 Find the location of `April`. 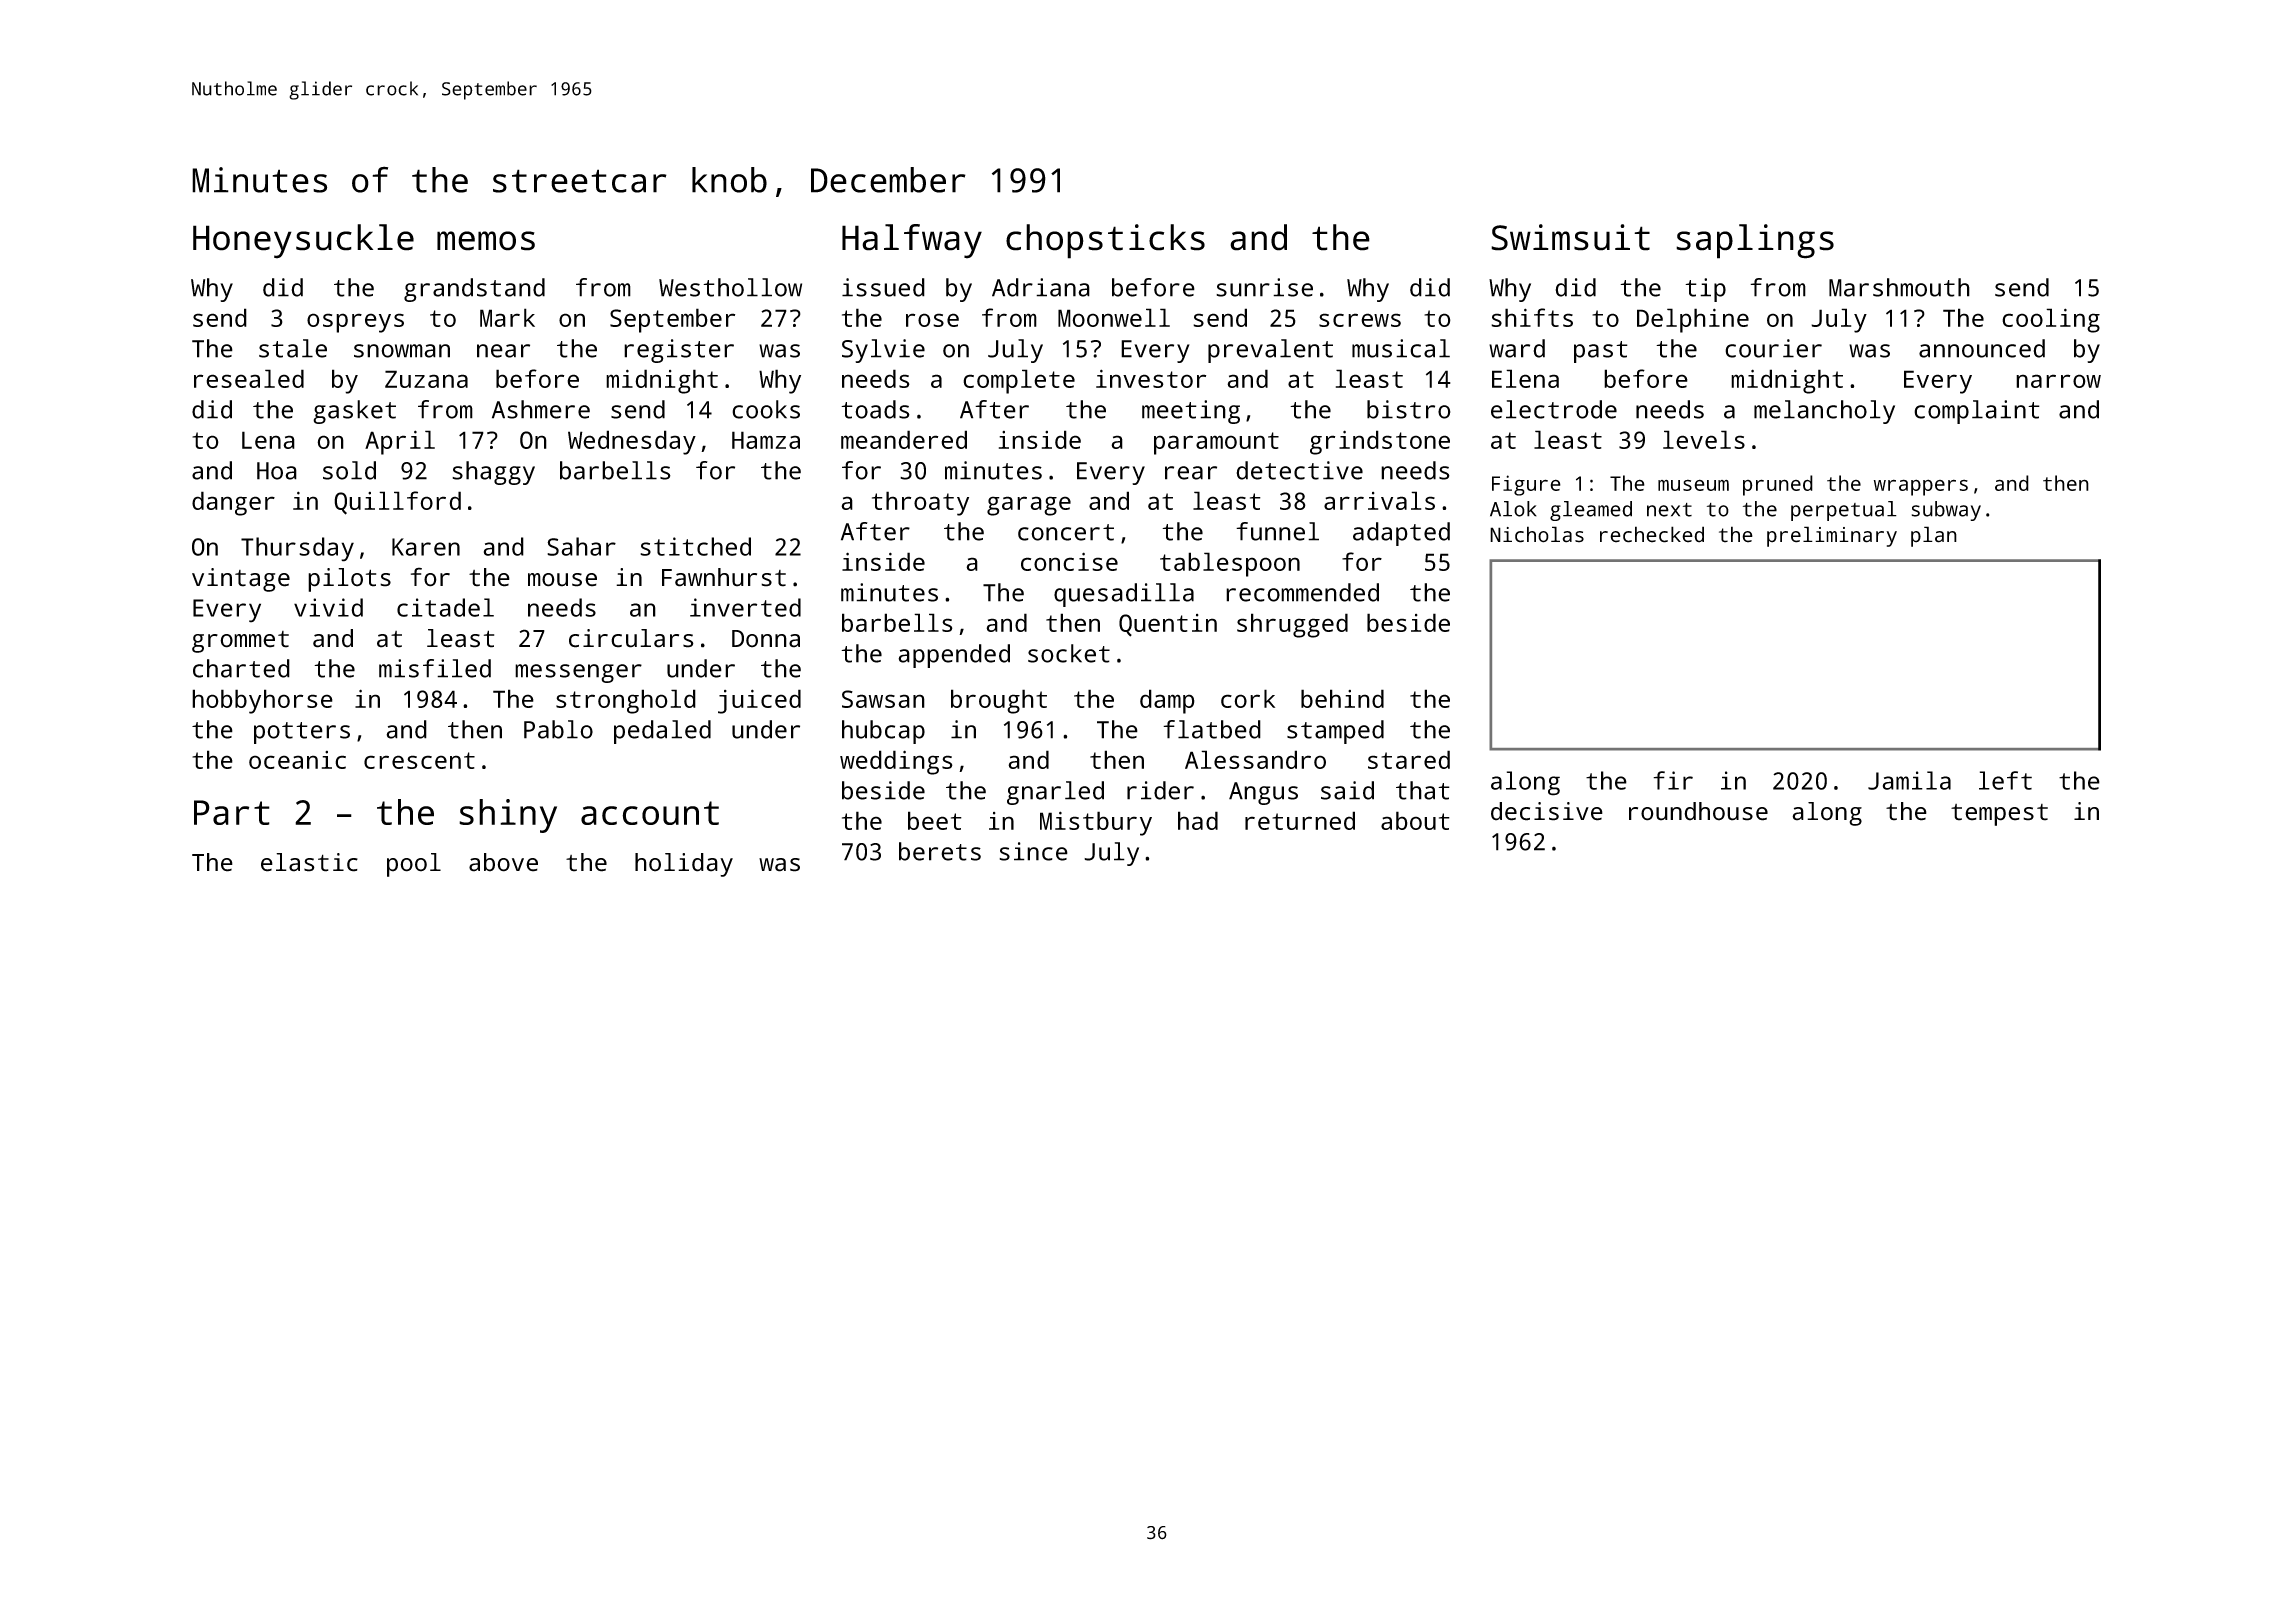

April is located at coordinates (400, 442).
